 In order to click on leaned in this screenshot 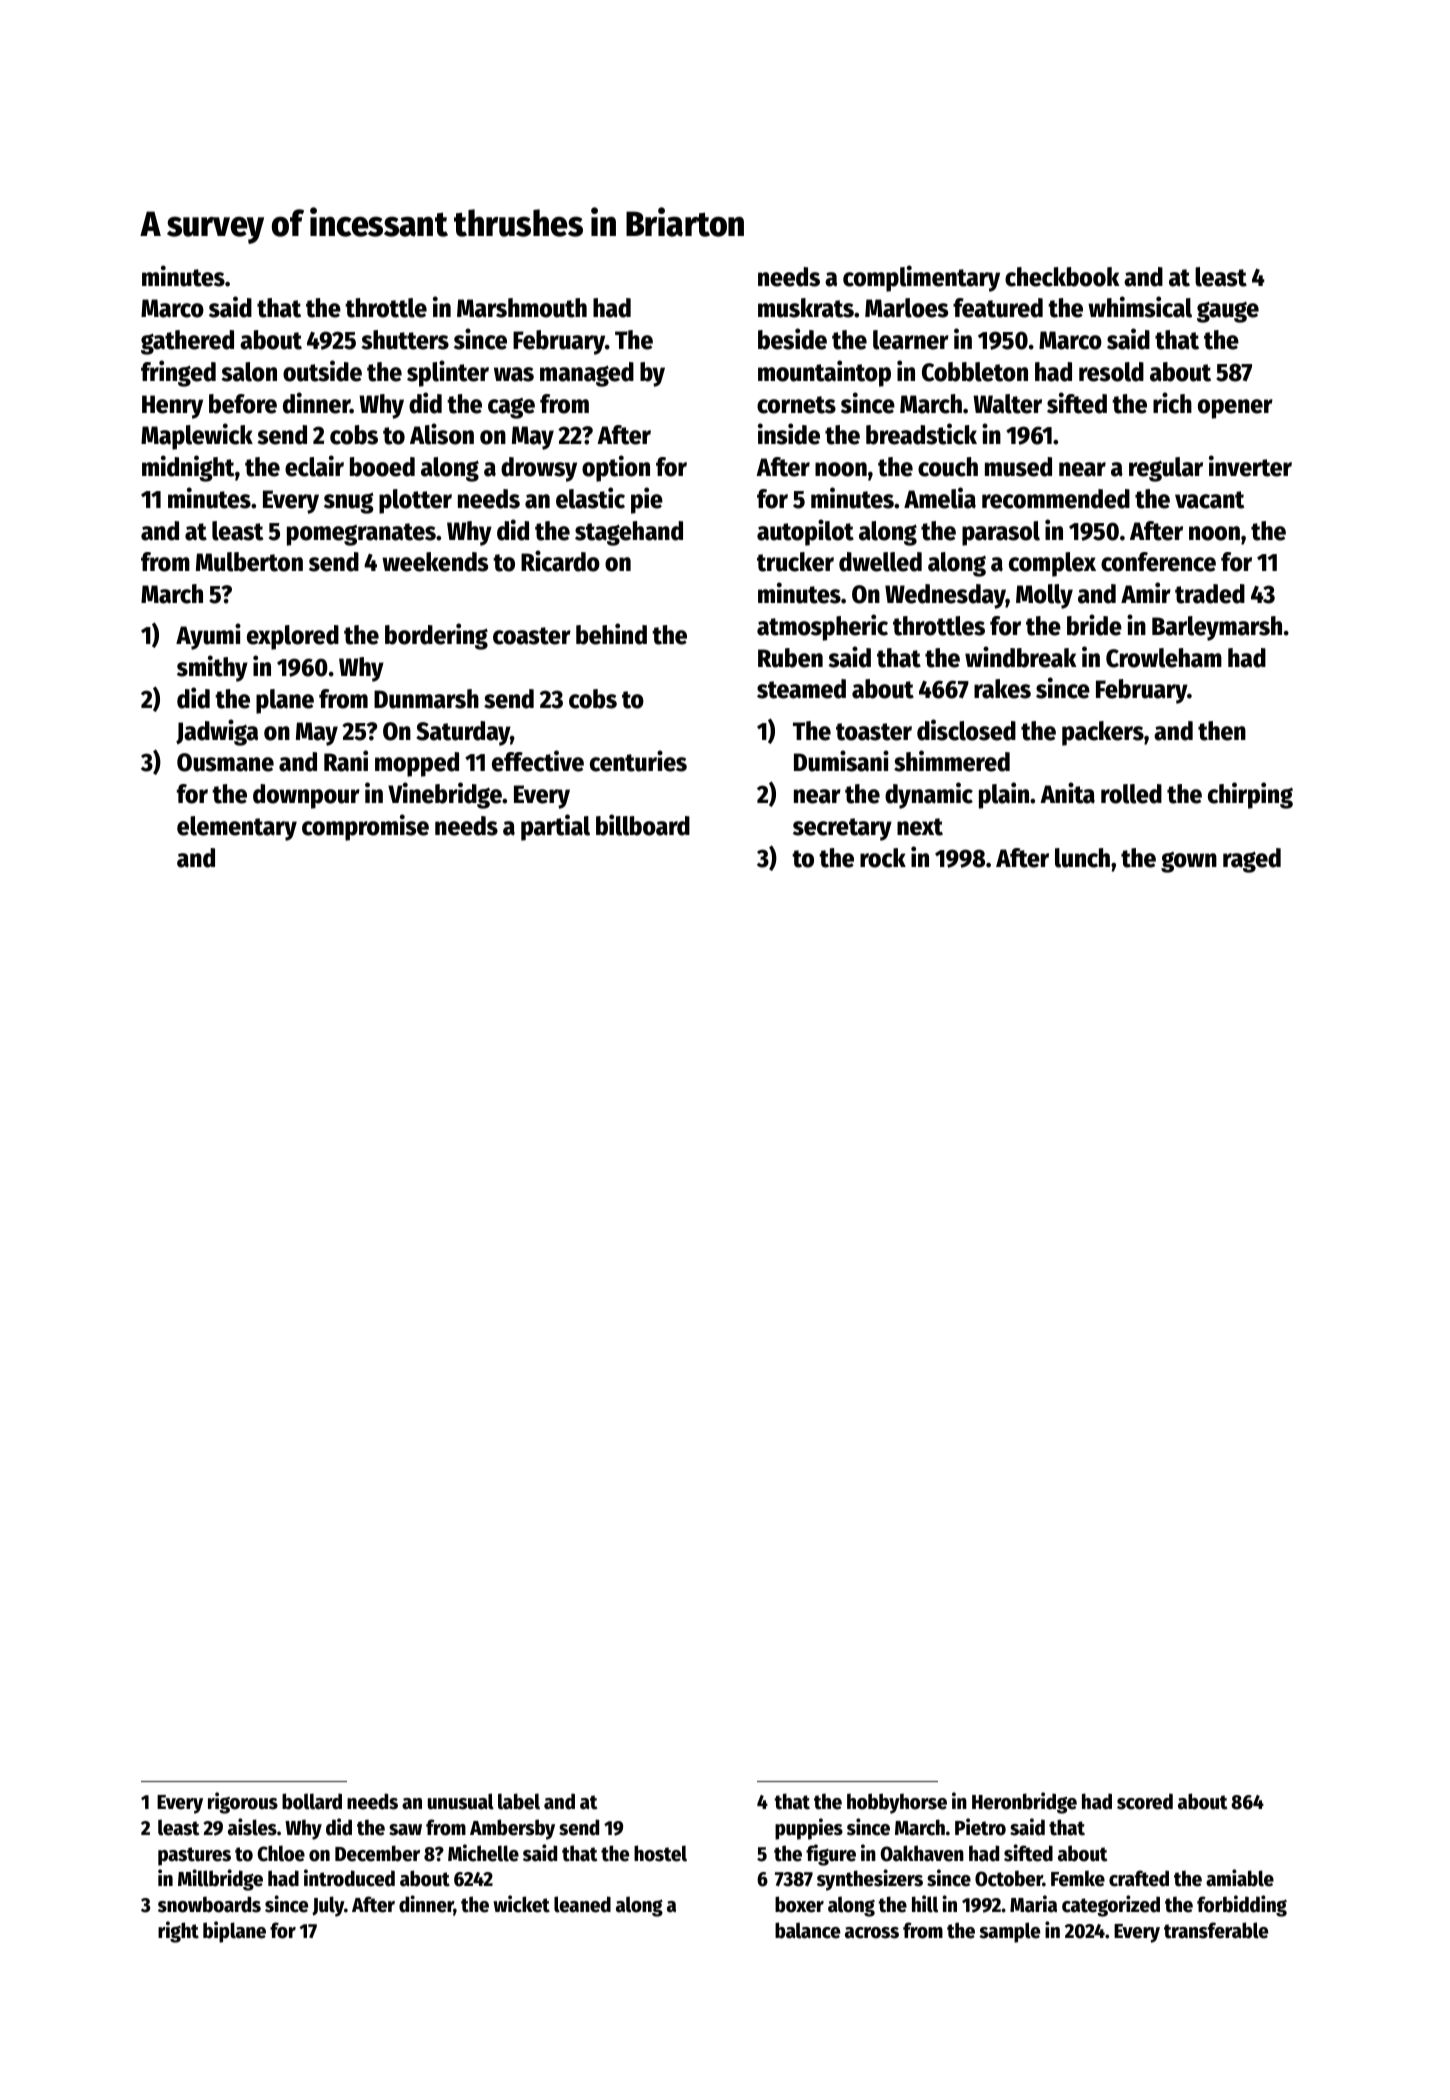, I will do `click(582, 1904)`.
